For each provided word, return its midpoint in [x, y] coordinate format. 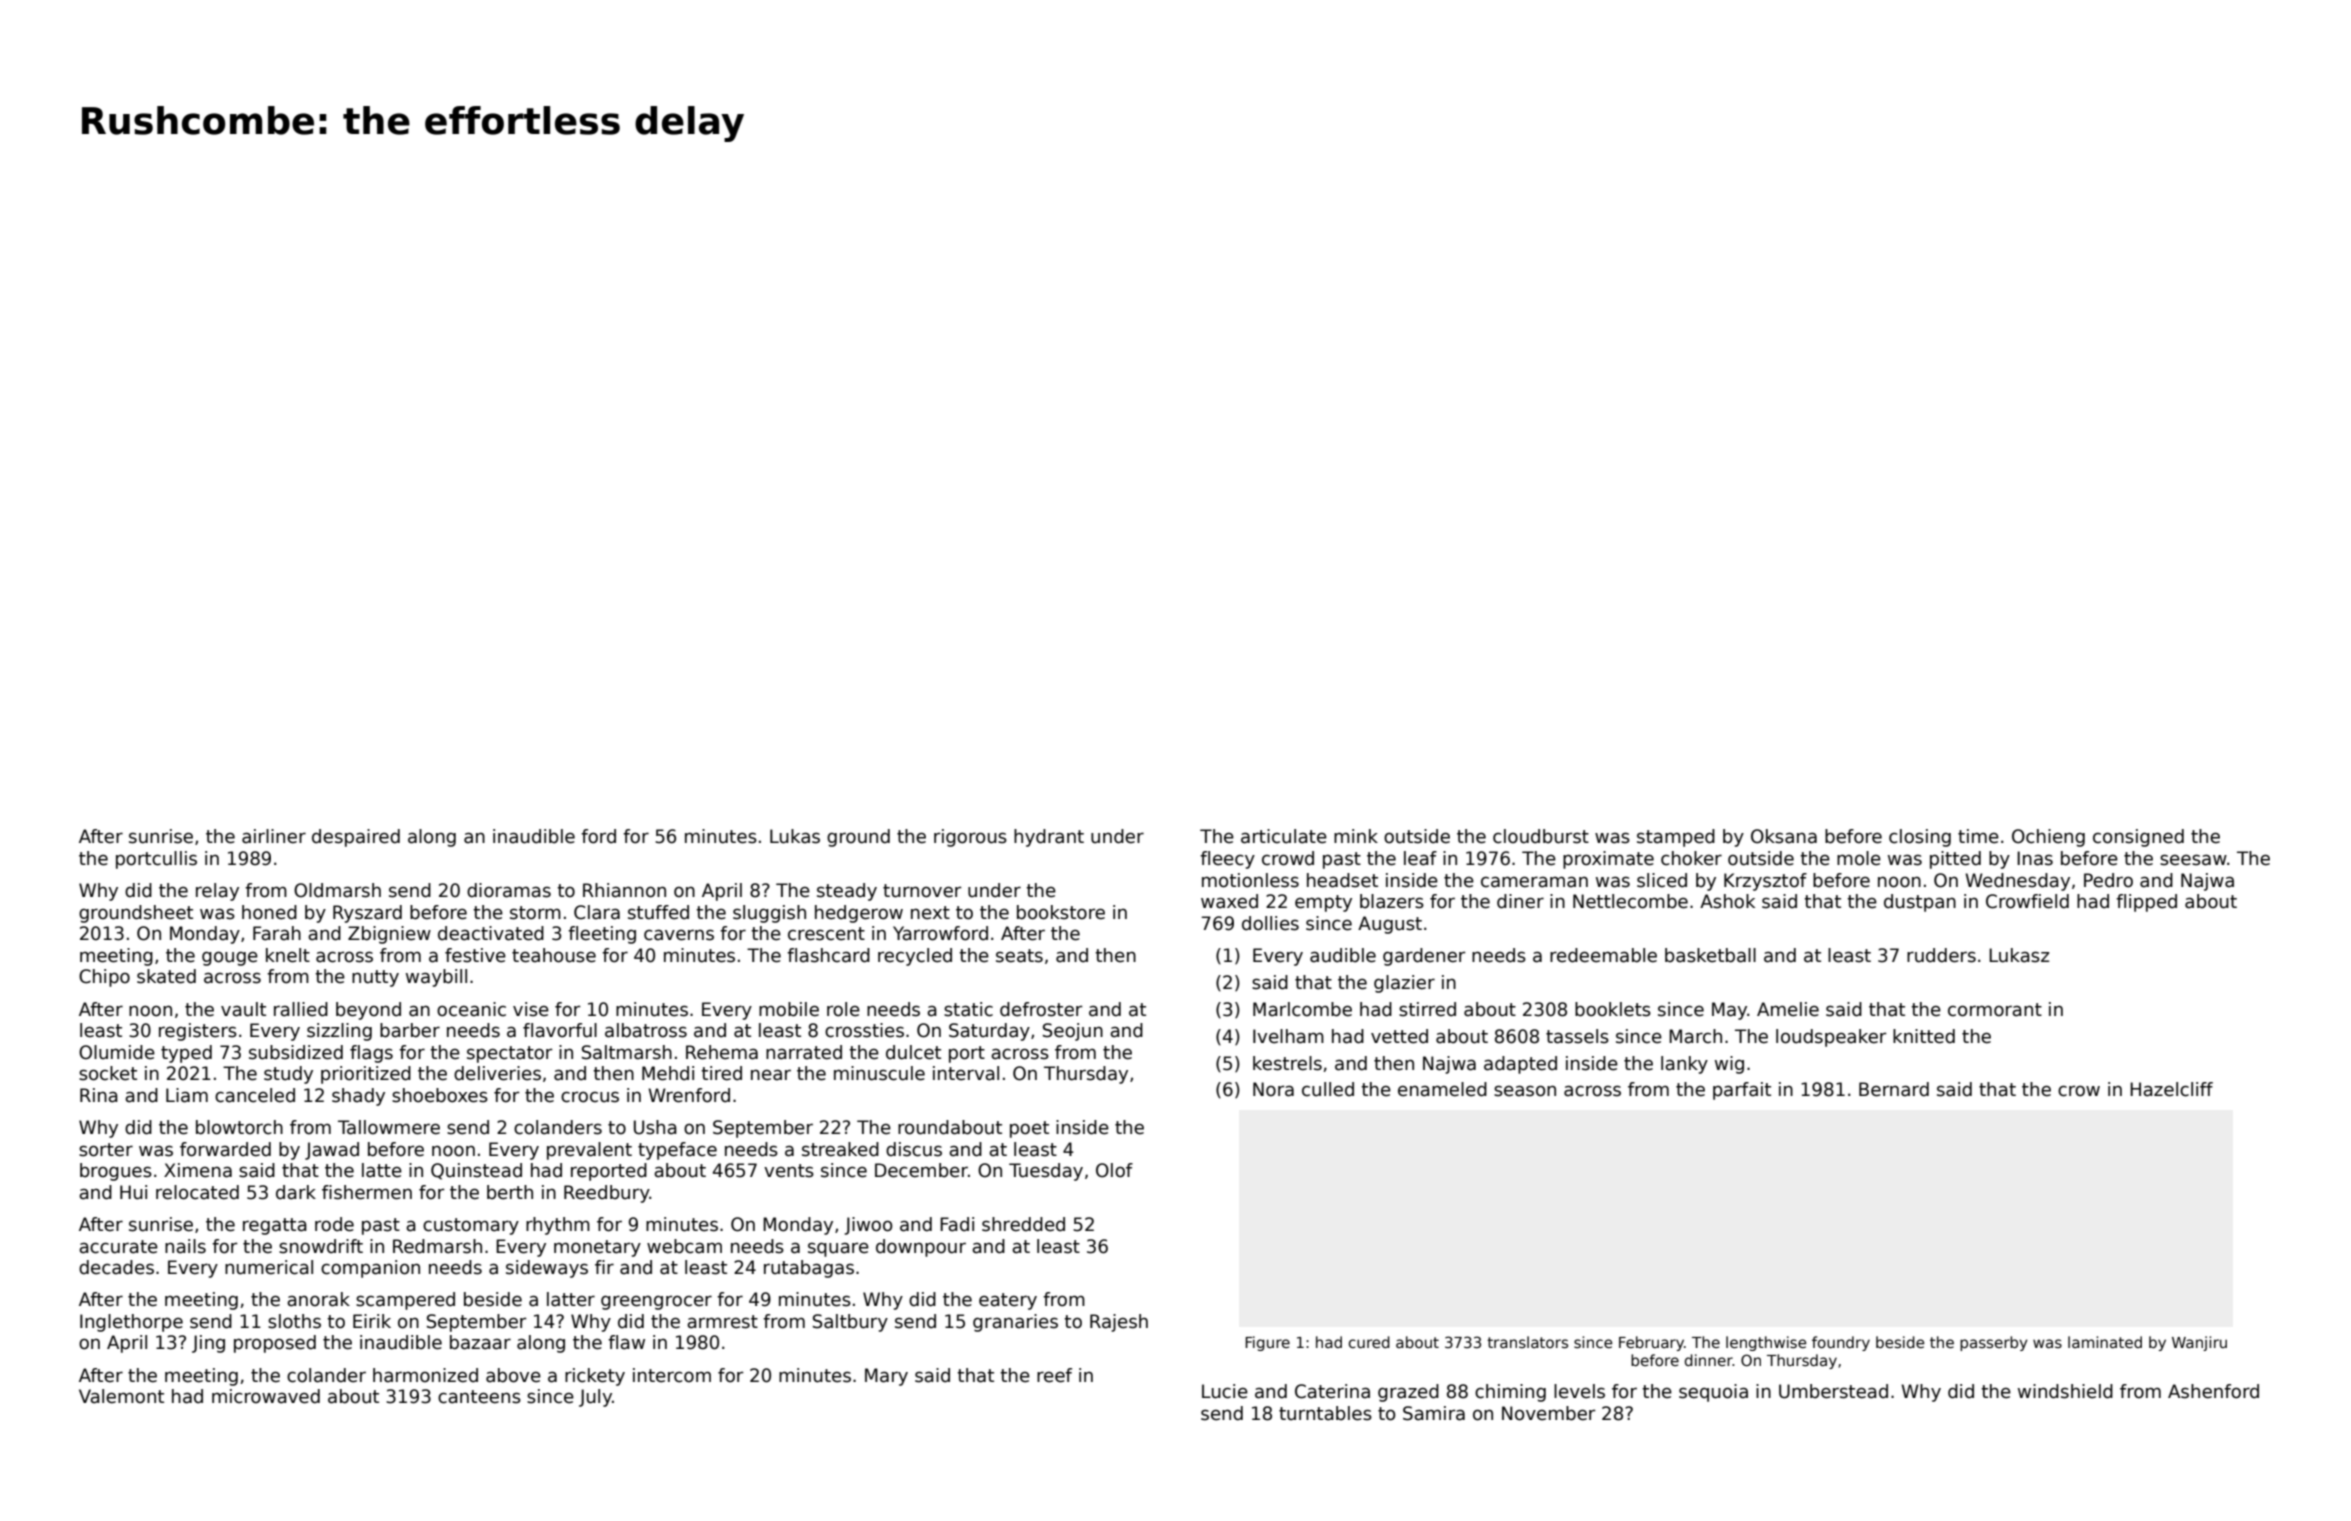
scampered [405, 1301]
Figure [1267, 1343]
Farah [277, 933]
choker [1691, 858]
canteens [479, 1397]
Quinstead [476, 1171]
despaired [356, 838]
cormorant [1995, 1010]
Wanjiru [2199, 1343]
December [921, 1170]
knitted [1924, 1036]
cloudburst [1541, 836]
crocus [590, 1097]
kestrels [1287, 1063]
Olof [1114, 1170]
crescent [826, 934]
